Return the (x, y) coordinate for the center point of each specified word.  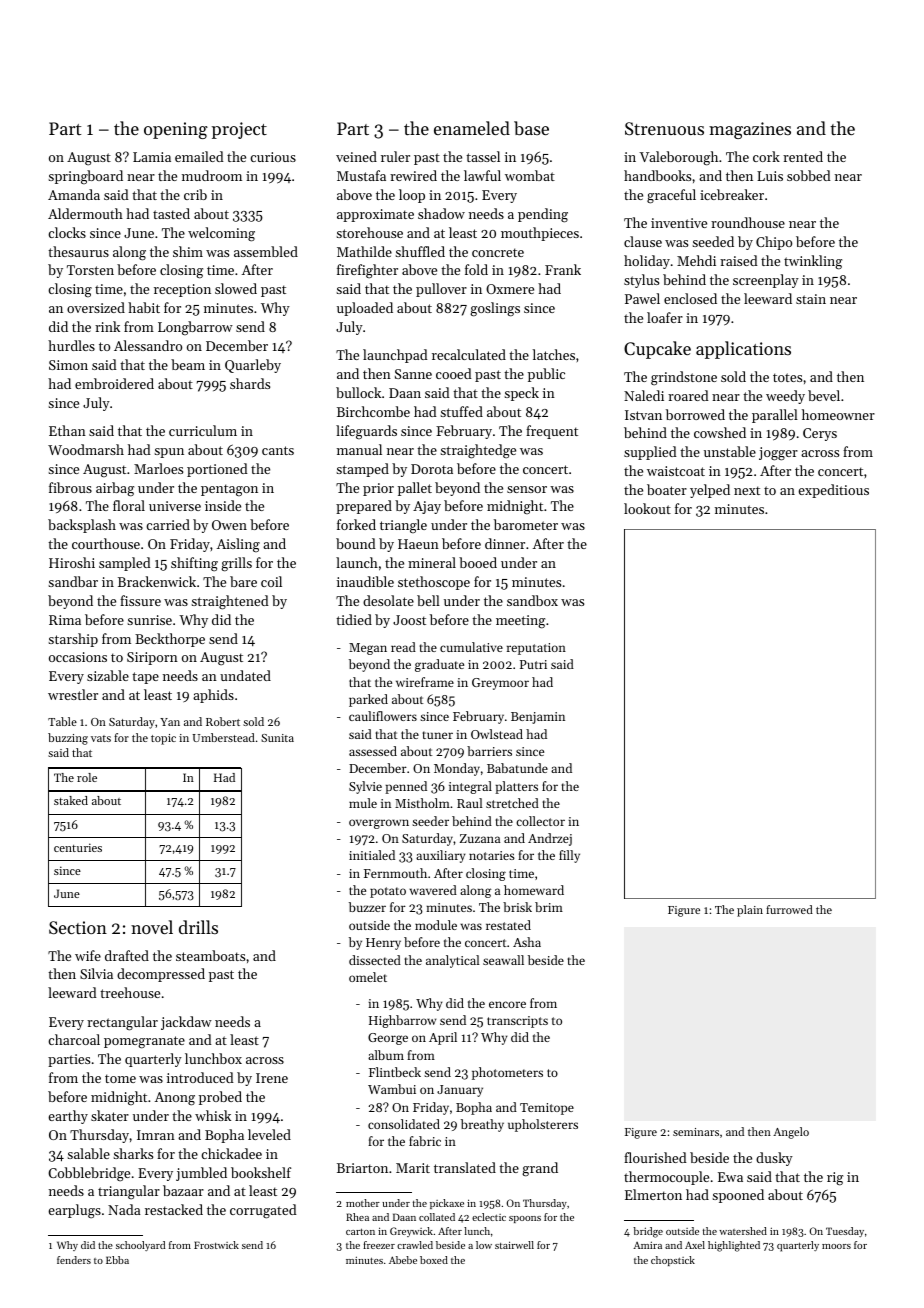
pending (543, 215)
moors (836, 1246)
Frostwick (216, 1245)
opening (176, 130)
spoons (525, 1219)
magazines (750, 130)
